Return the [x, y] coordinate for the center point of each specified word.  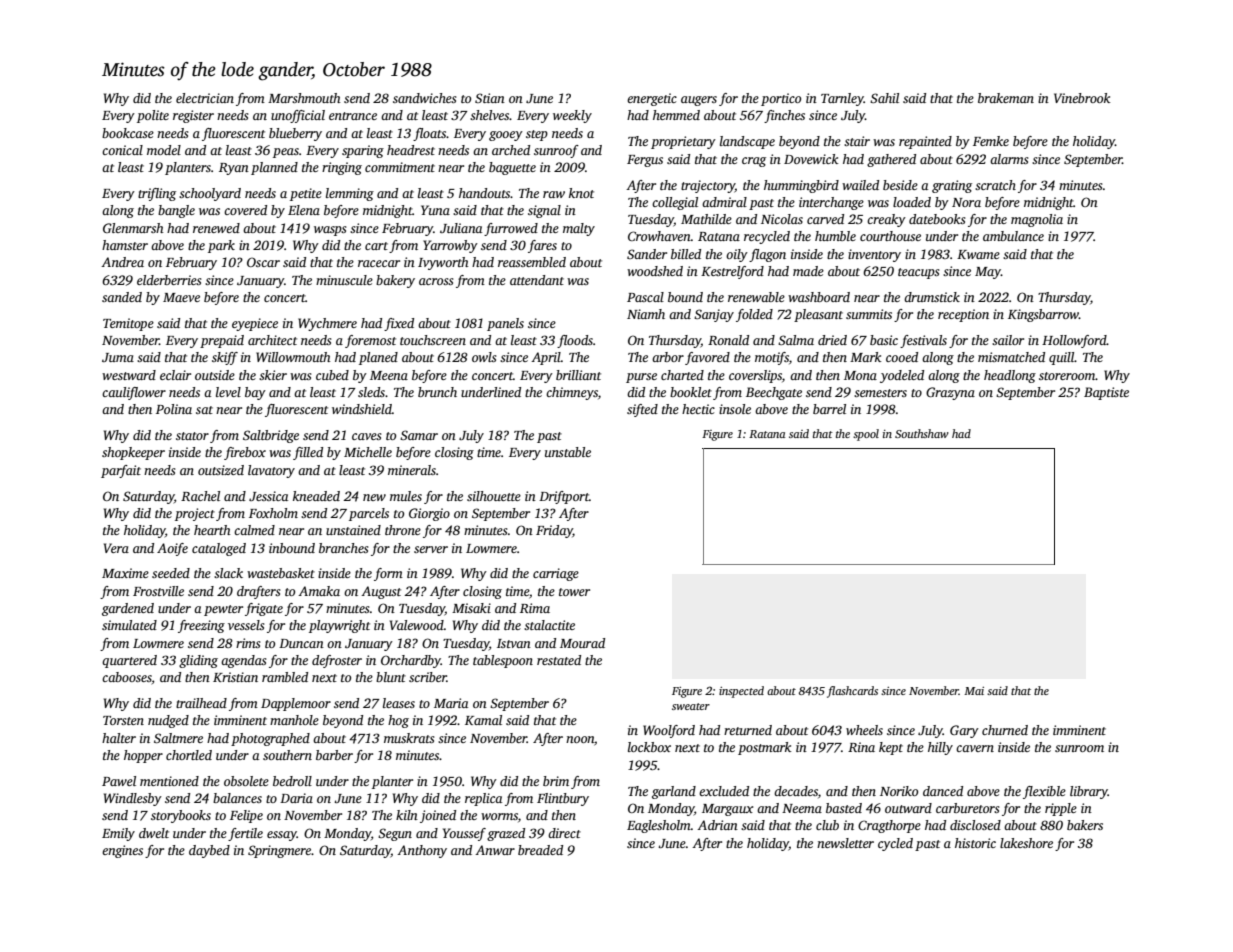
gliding [198, 661]
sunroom [1079, 748]
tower [574, 592]
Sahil [884, 98]
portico [781, 99]
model [164, 150]
